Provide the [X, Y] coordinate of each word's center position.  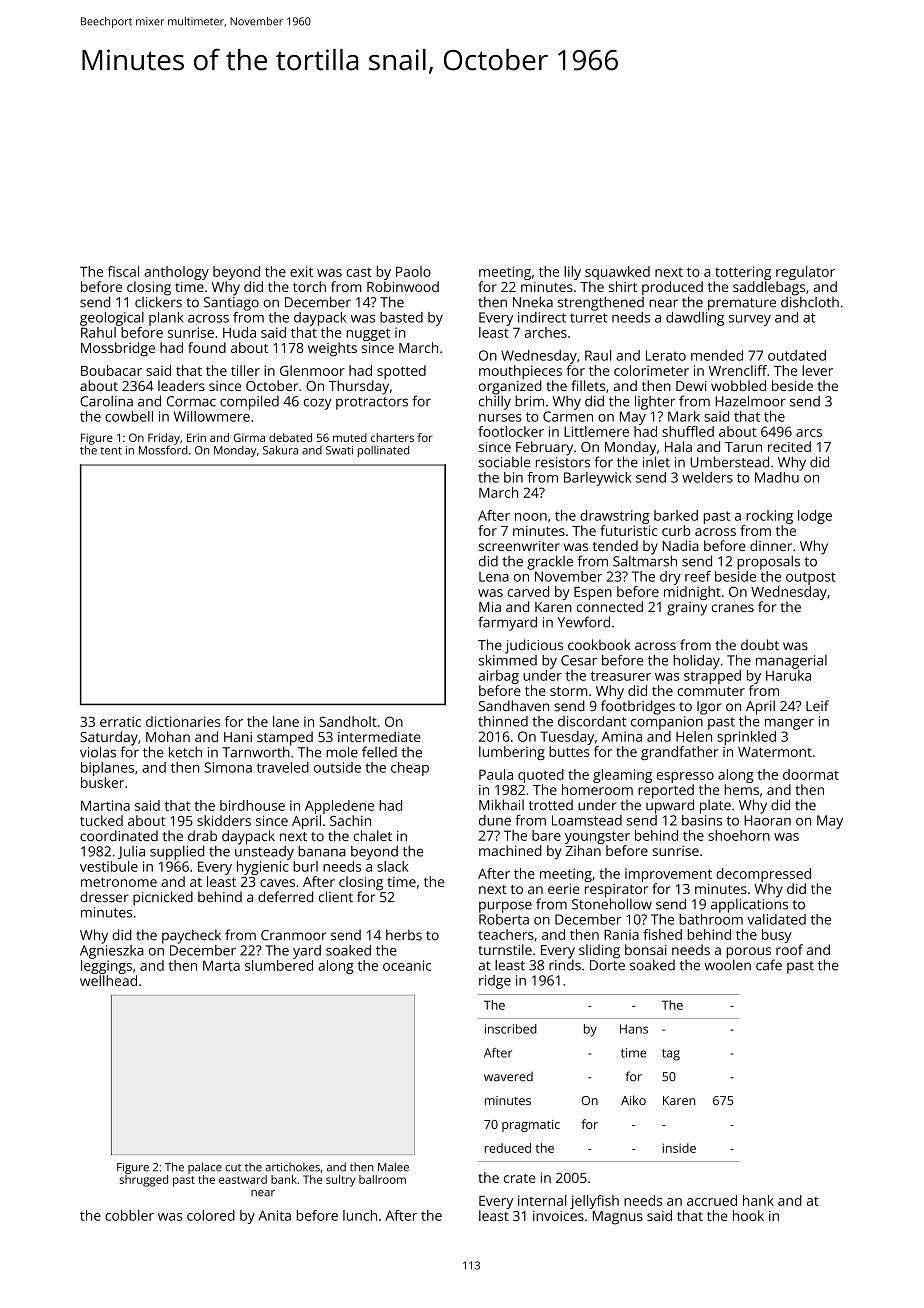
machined [510, 850]
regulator [805, 273]
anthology [176, 273]
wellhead [108, 980]
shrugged [143, 1181]
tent [111, 451]
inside [679, 1148]
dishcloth [810, 302]
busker [102, 782]
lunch [360, 1215]
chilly [495, 402]
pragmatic [531, 1126]
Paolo [413, 271]
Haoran [767, 820]
